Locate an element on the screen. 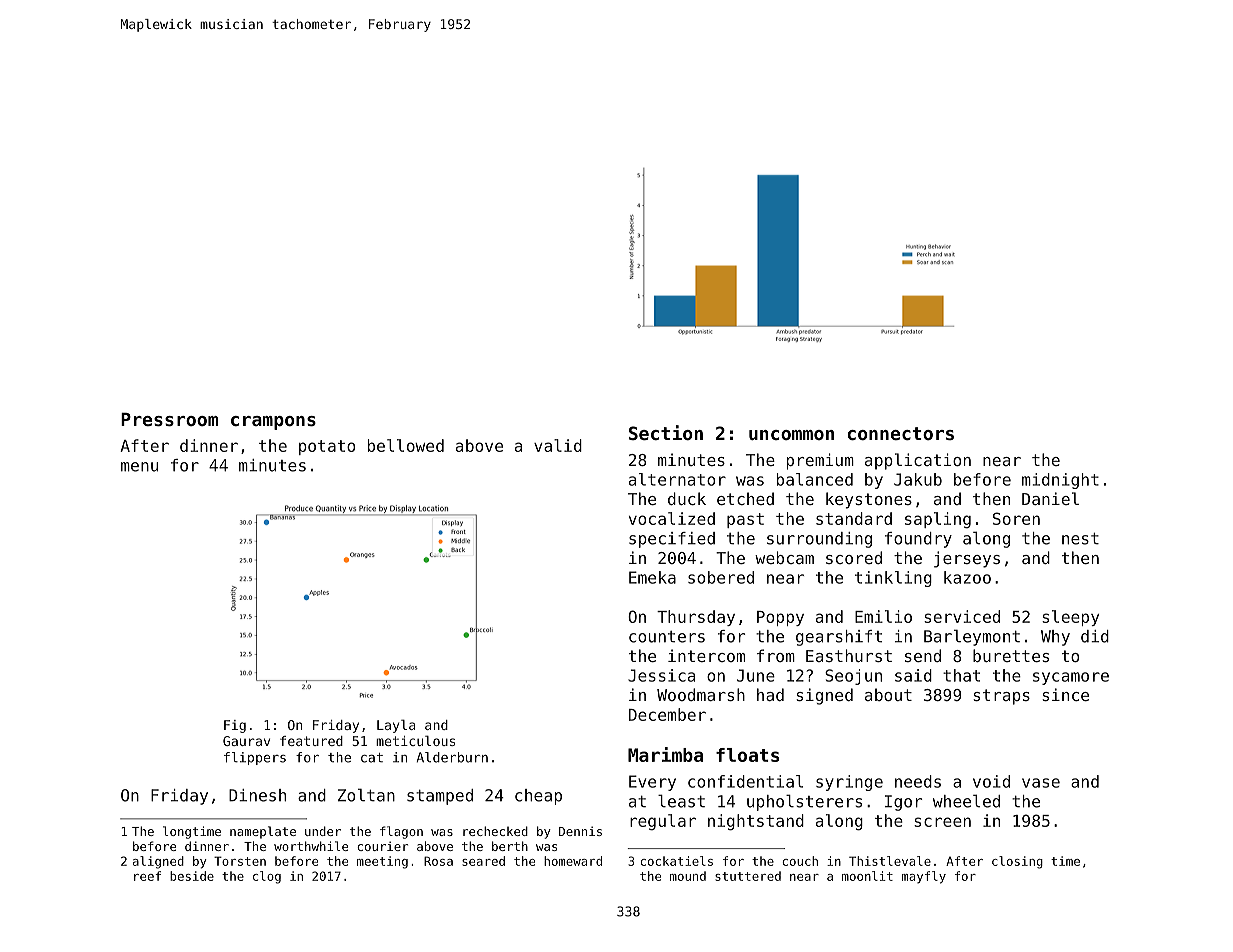  mound is located at coordinates (688, 876).
